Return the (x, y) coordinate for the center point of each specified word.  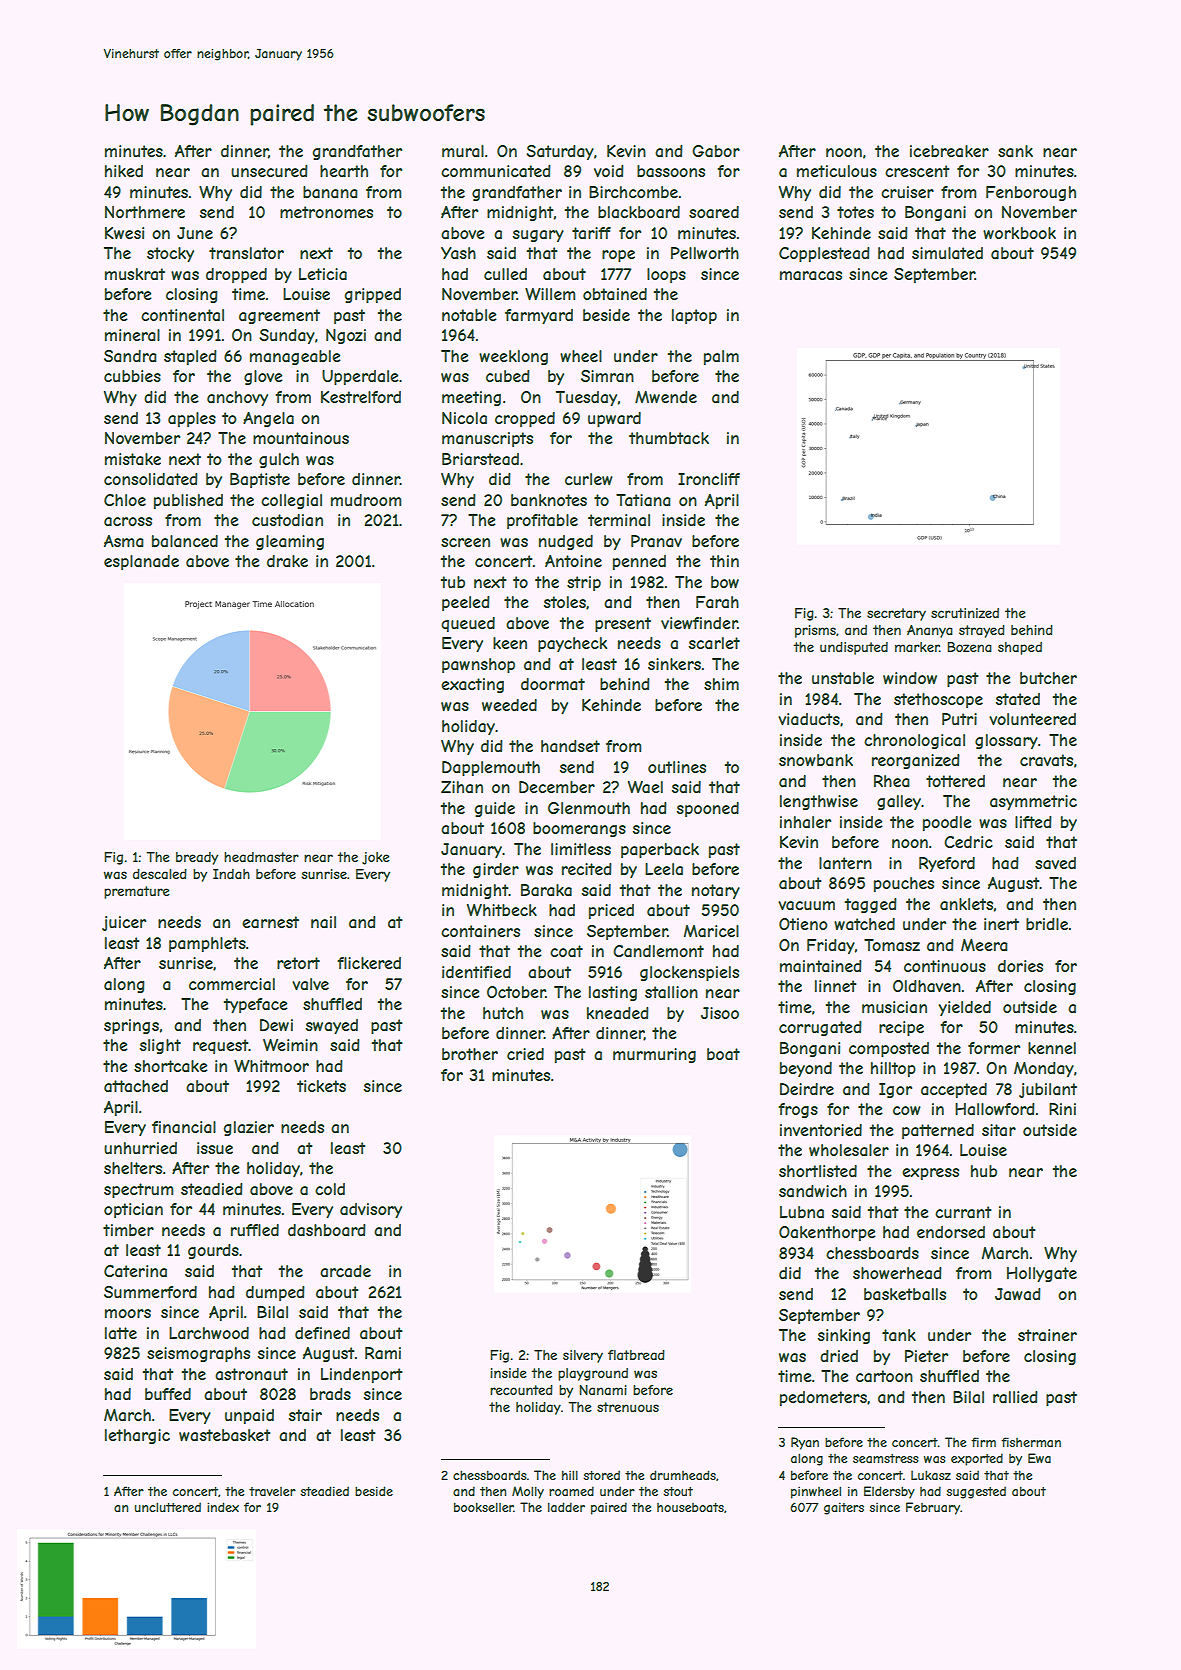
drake (287, 561)
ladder (566, 1507)
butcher (1048, 678)
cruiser (907, 192)
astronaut (251, 1374)
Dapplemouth (491, 768)
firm (983, 1442)
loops (666, 275)
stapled (190, 357)
